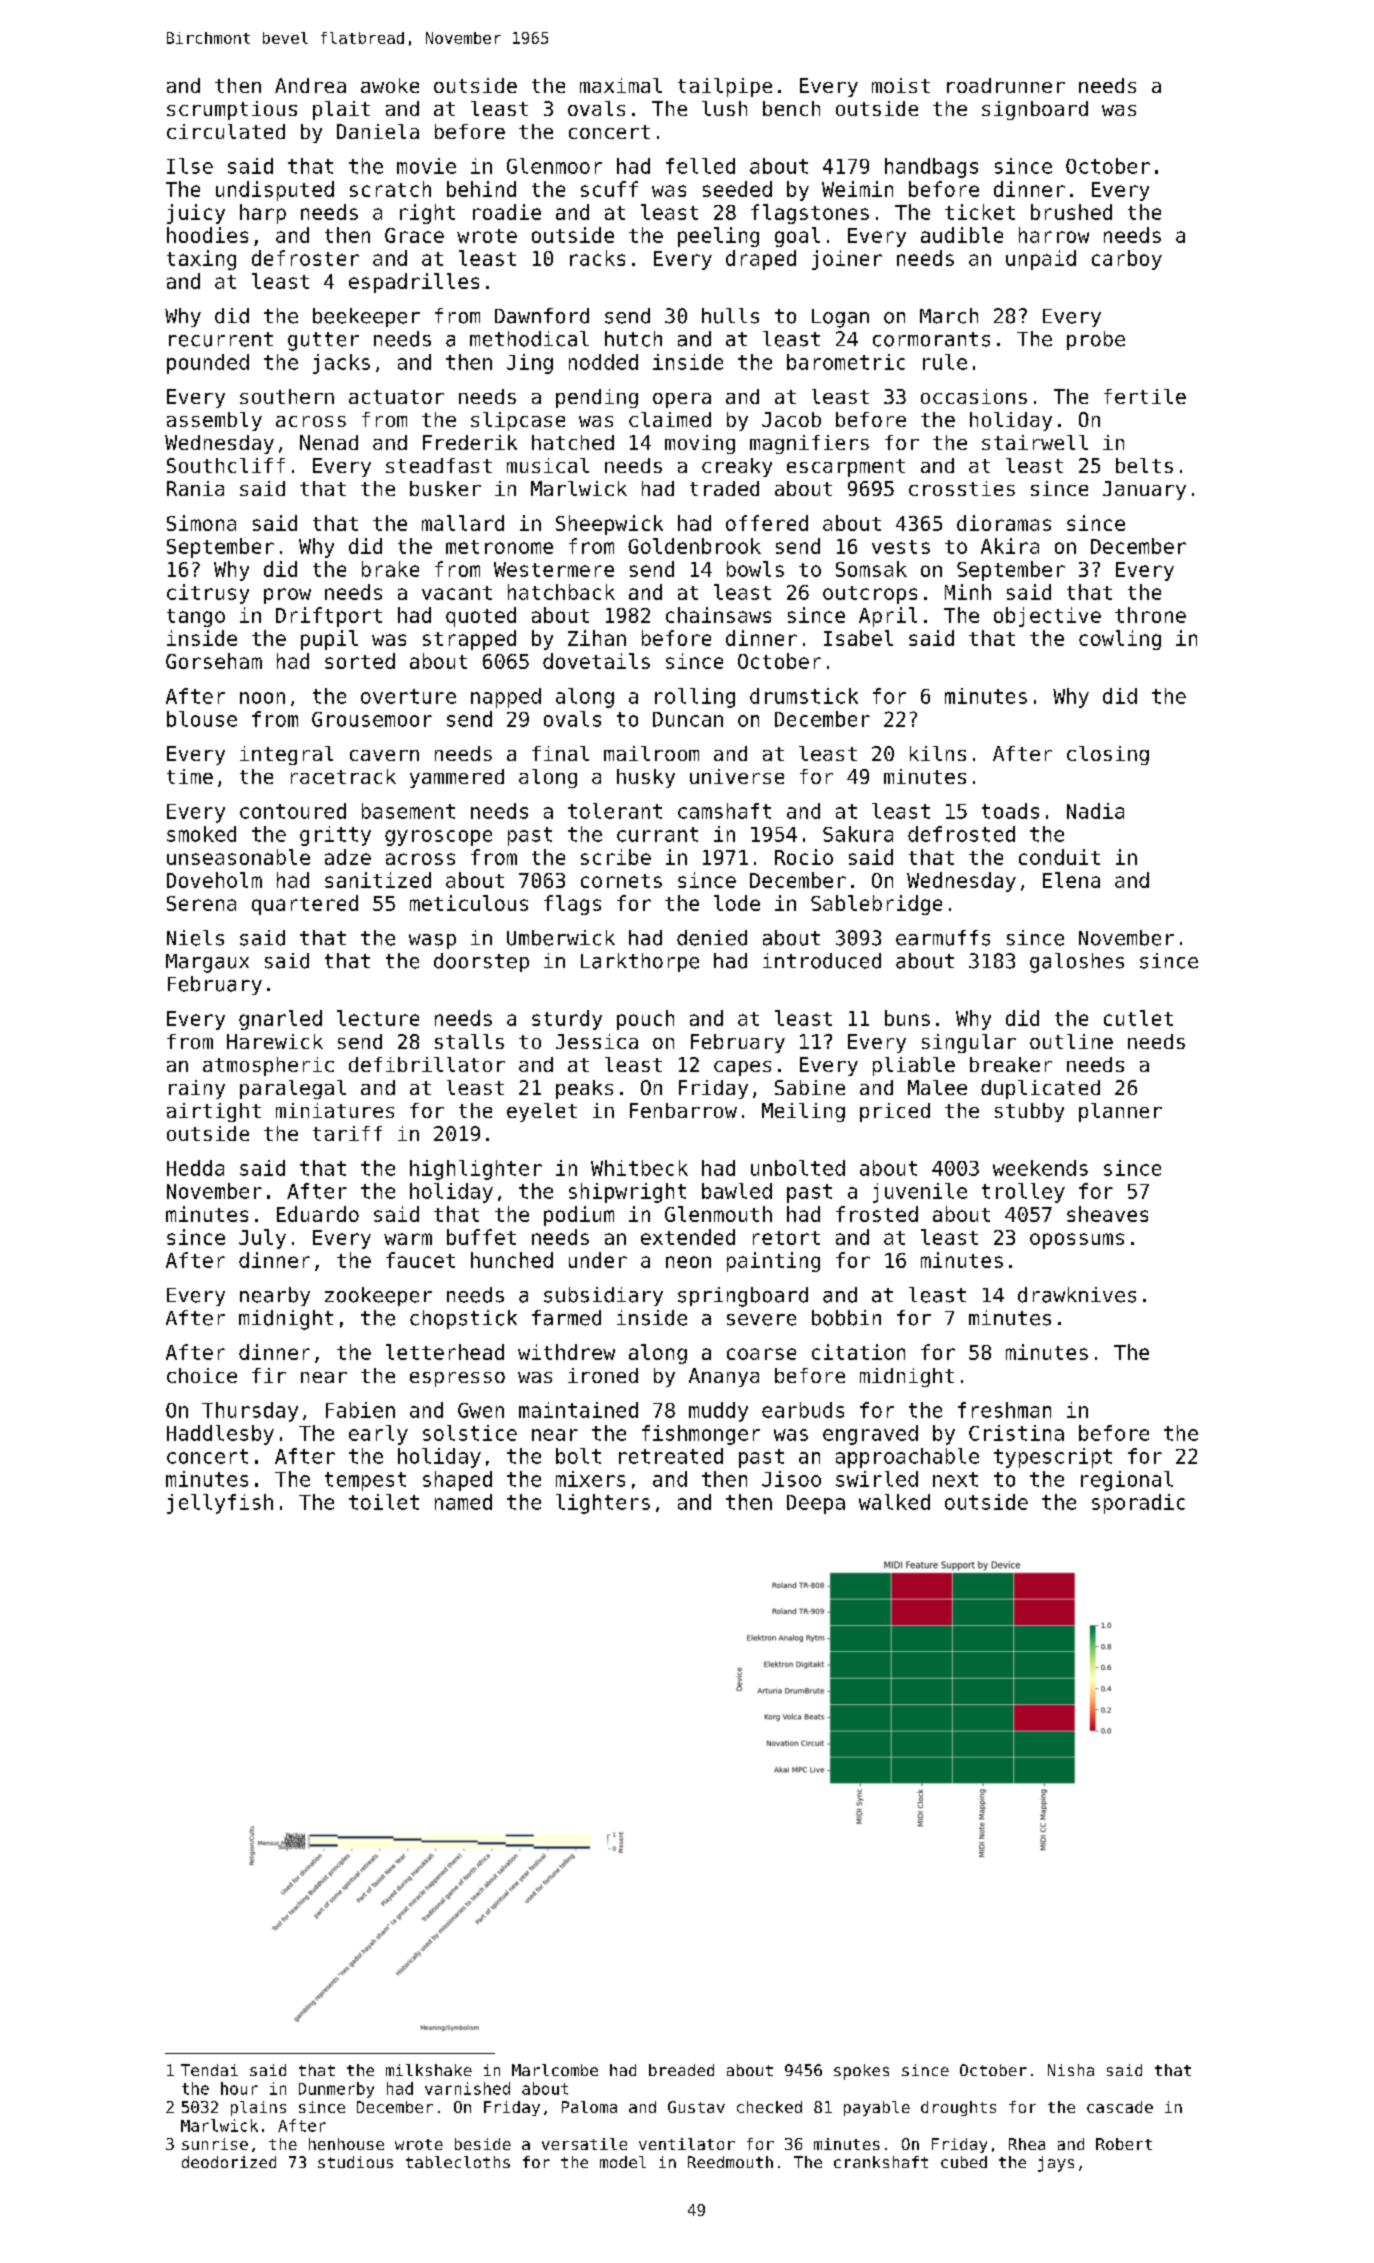  Describe the element at coordinates (1006, 85) in the screenshot. I see `roadrunner` at that location.
